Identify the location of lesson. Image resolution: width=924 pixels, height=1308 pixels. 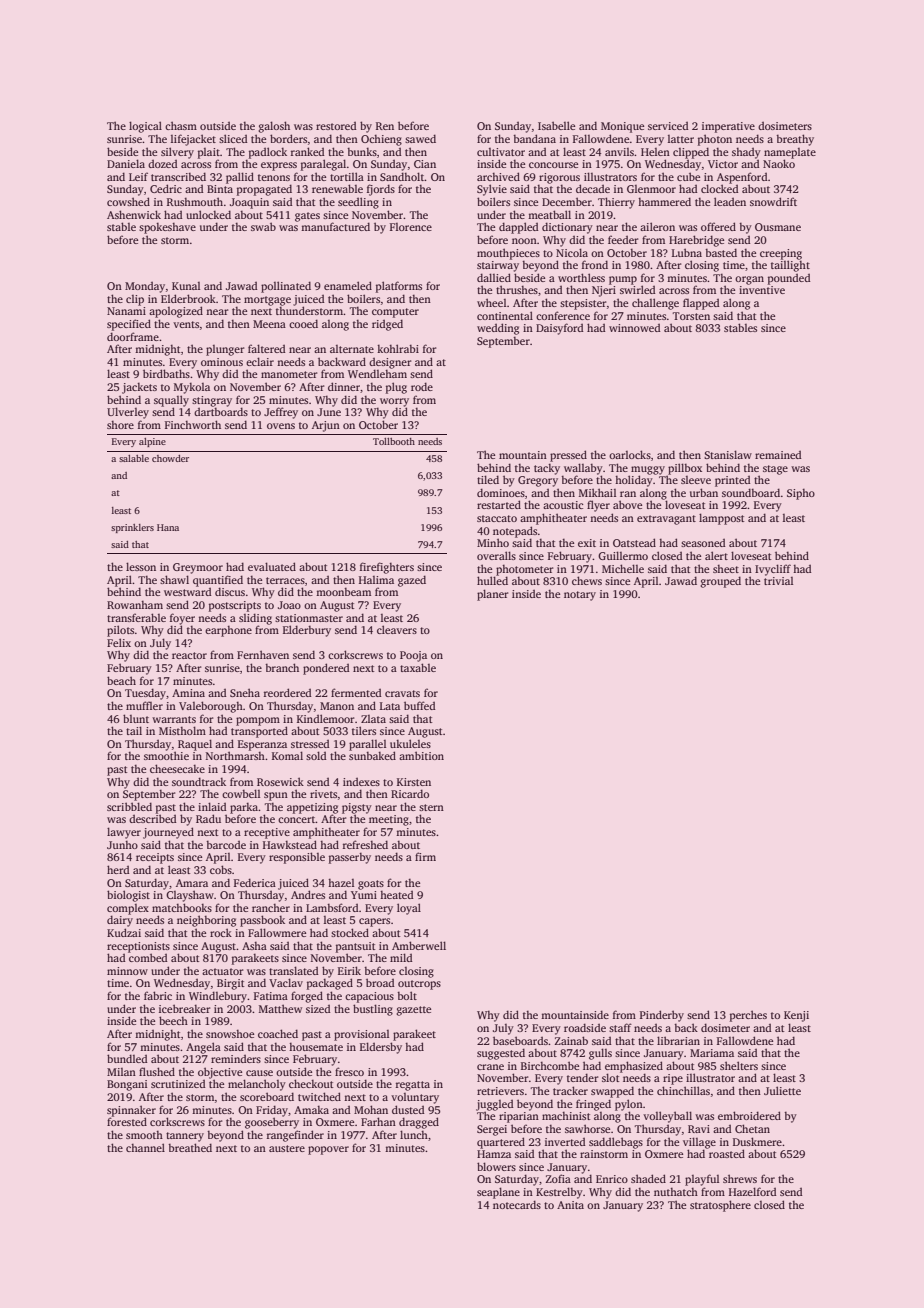
(141, 566).
